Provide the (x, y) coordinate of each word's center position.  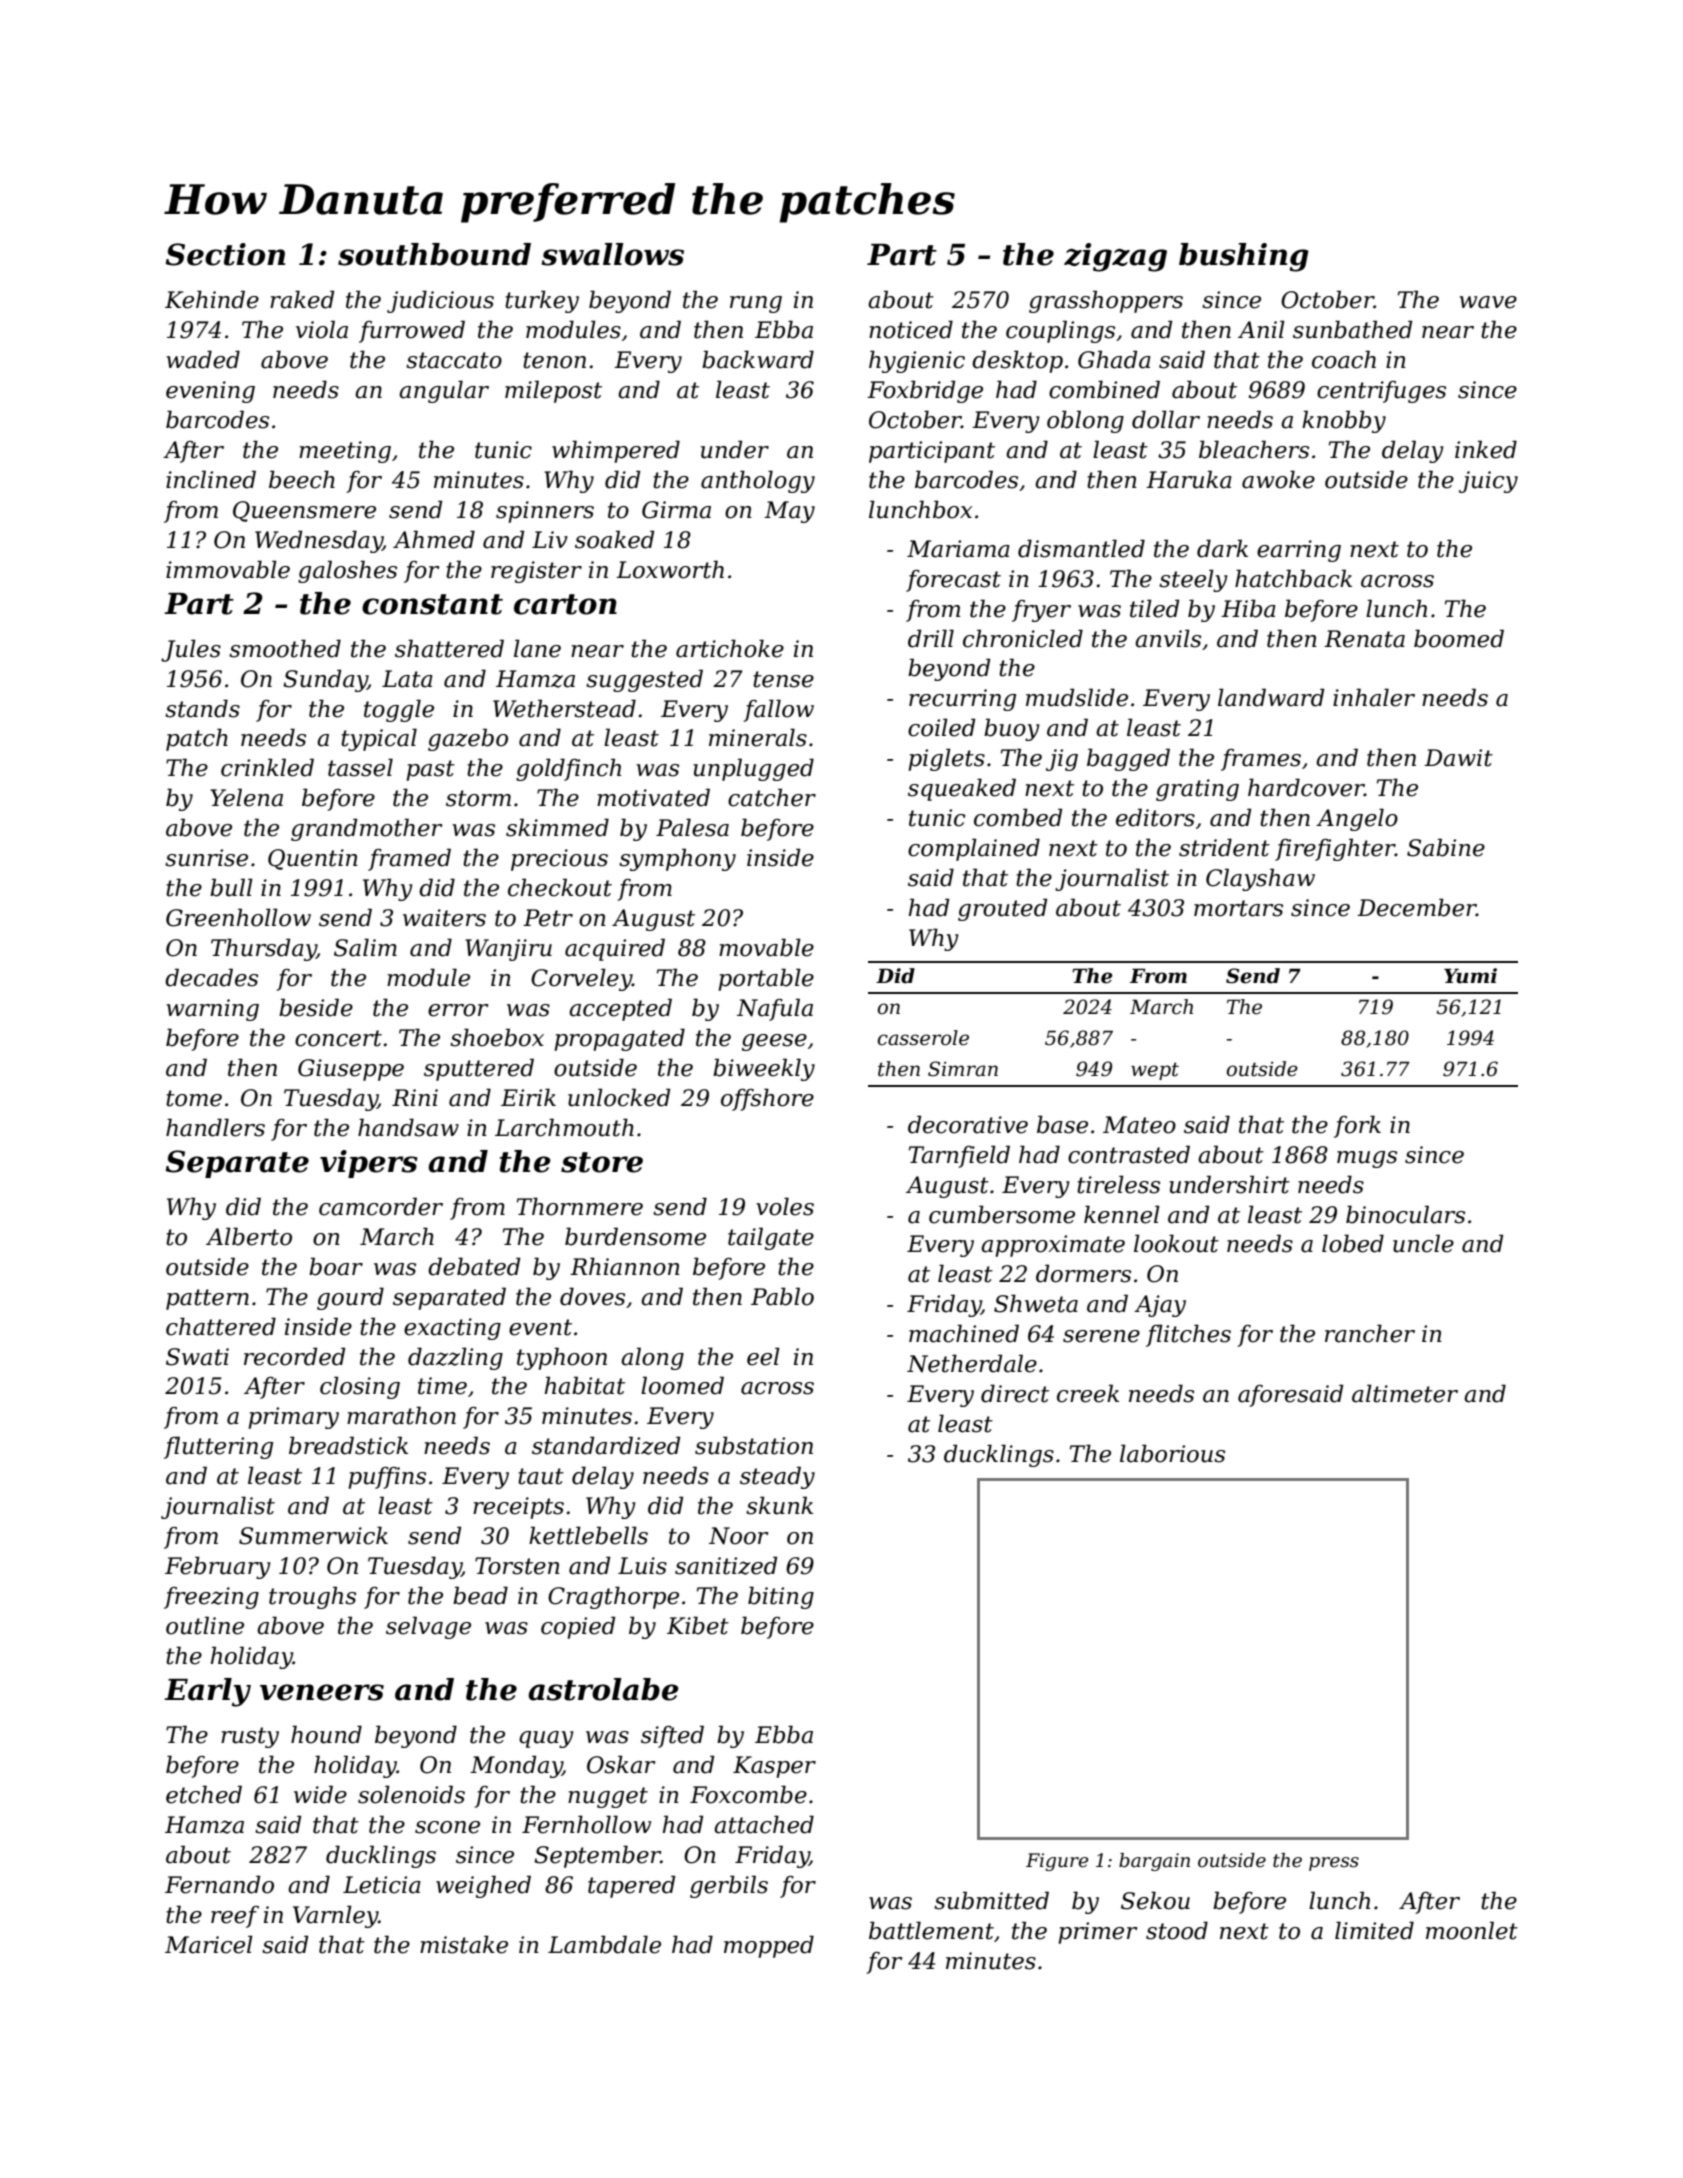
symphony (677, 859)
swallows (613, 254)
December (1416, 907)
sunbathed (1352, 329)
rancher (1370, 1333)
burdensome (635, 1236)
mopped (769, 1946)
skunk (779, 1505)
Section (225, 254)
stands (202, 708)
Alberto (249, 1236)
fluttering (218, 1447)
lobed (1353, 1243)
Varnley (335, 1916)
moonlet (1472, 1930)
